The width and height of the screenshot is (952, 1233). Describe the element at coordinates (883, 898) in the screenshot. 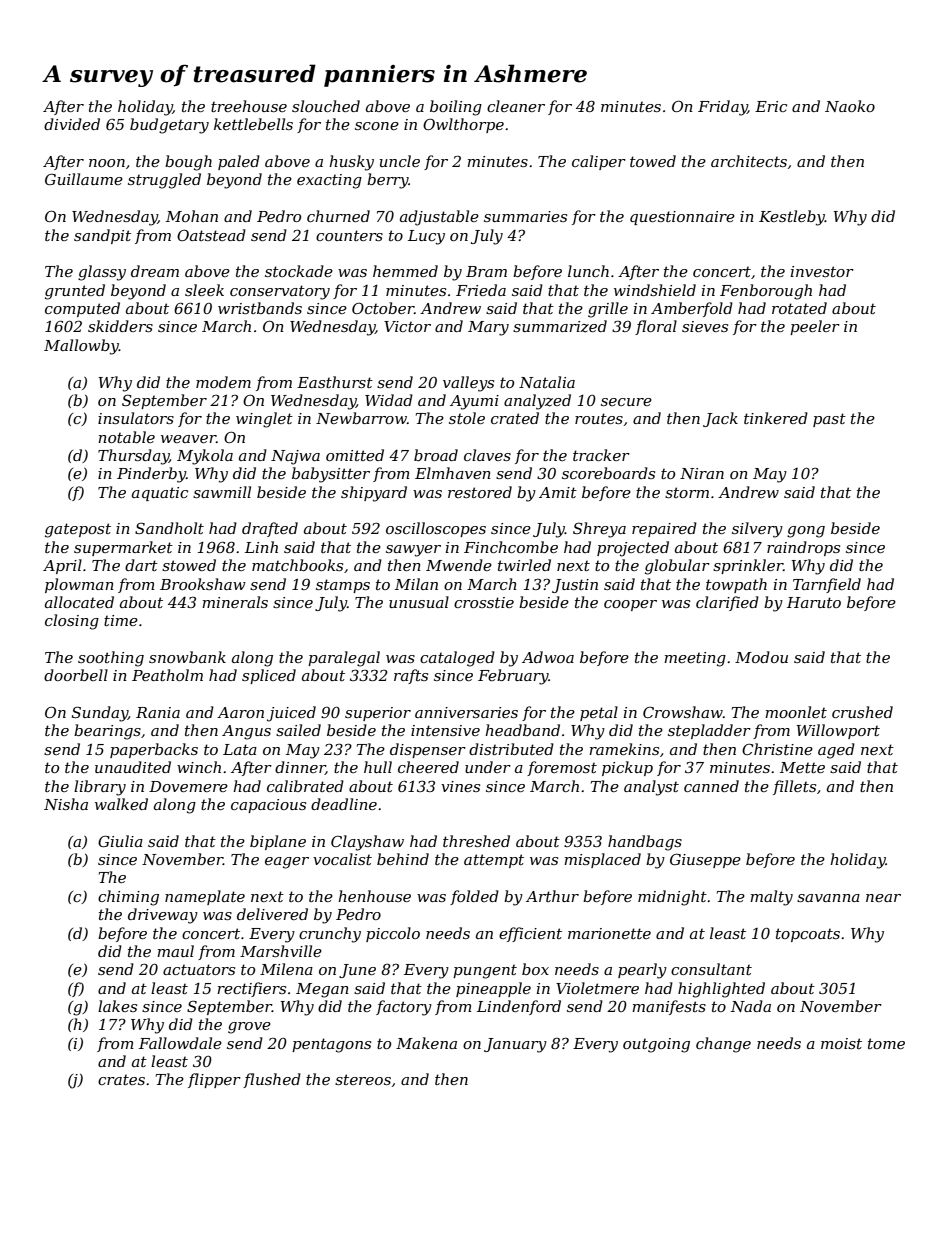

I see `near` at that location.
